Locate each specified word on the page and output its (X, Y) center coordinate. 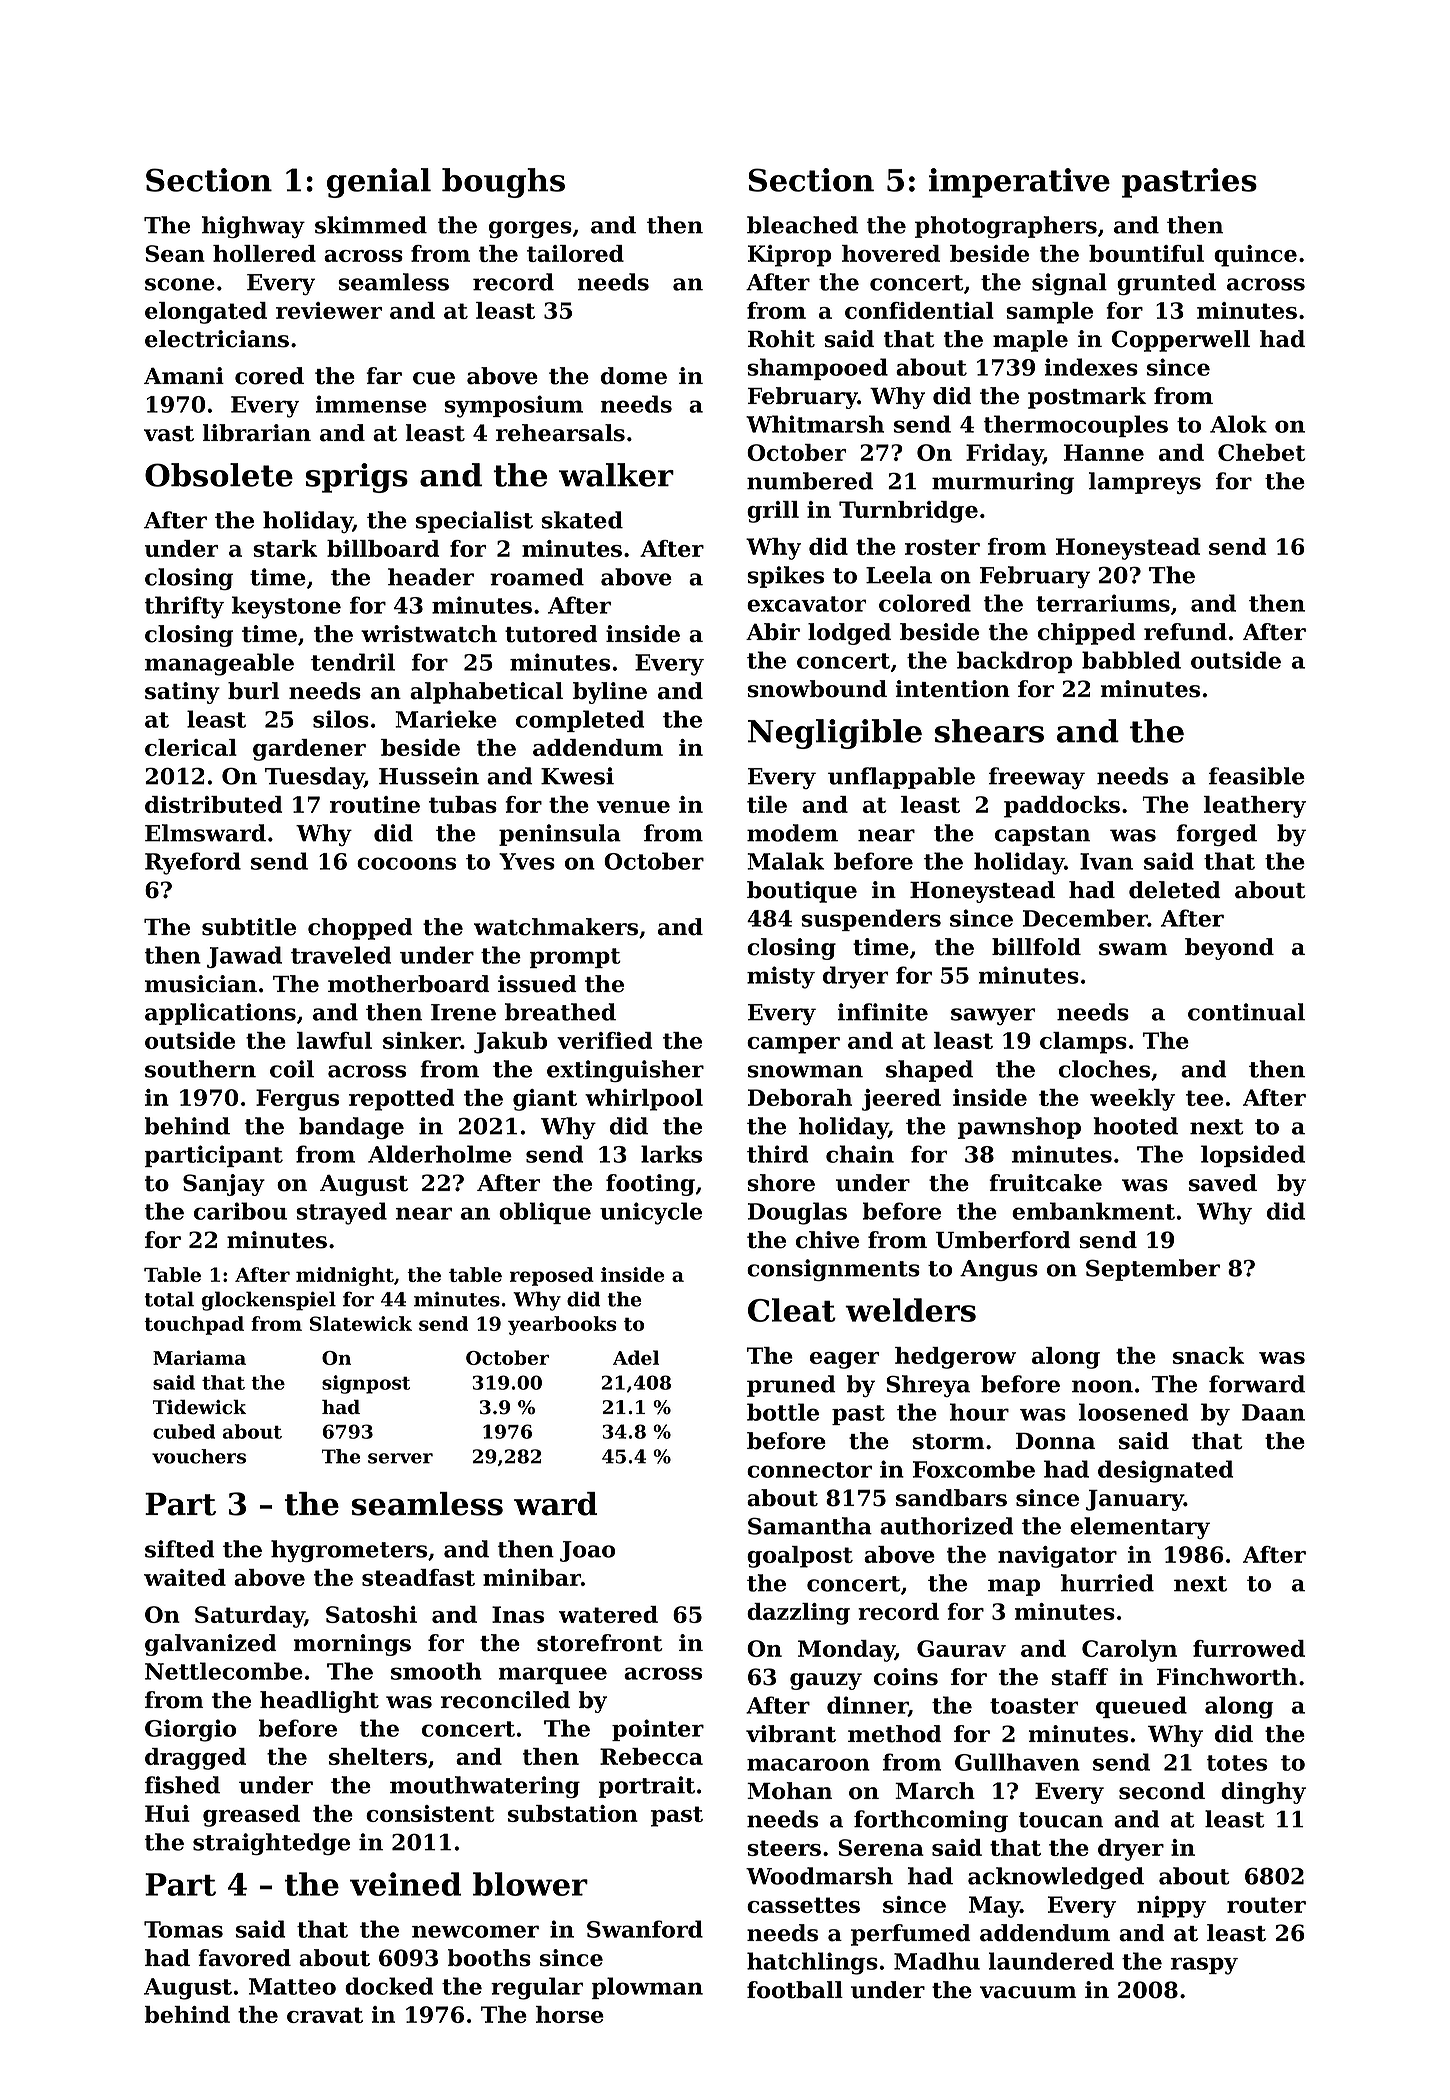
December (1085, 918)
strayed (341, 1213)
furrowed (1249, 1648)
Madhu (937, 1961)
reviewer (329, 310)
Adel (636, 1357)
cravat (325, 2015)
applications (220, 1014)
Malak (785, 861)
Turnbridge (908, 512)
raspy (1204, 1966)
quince (1255, 256)
